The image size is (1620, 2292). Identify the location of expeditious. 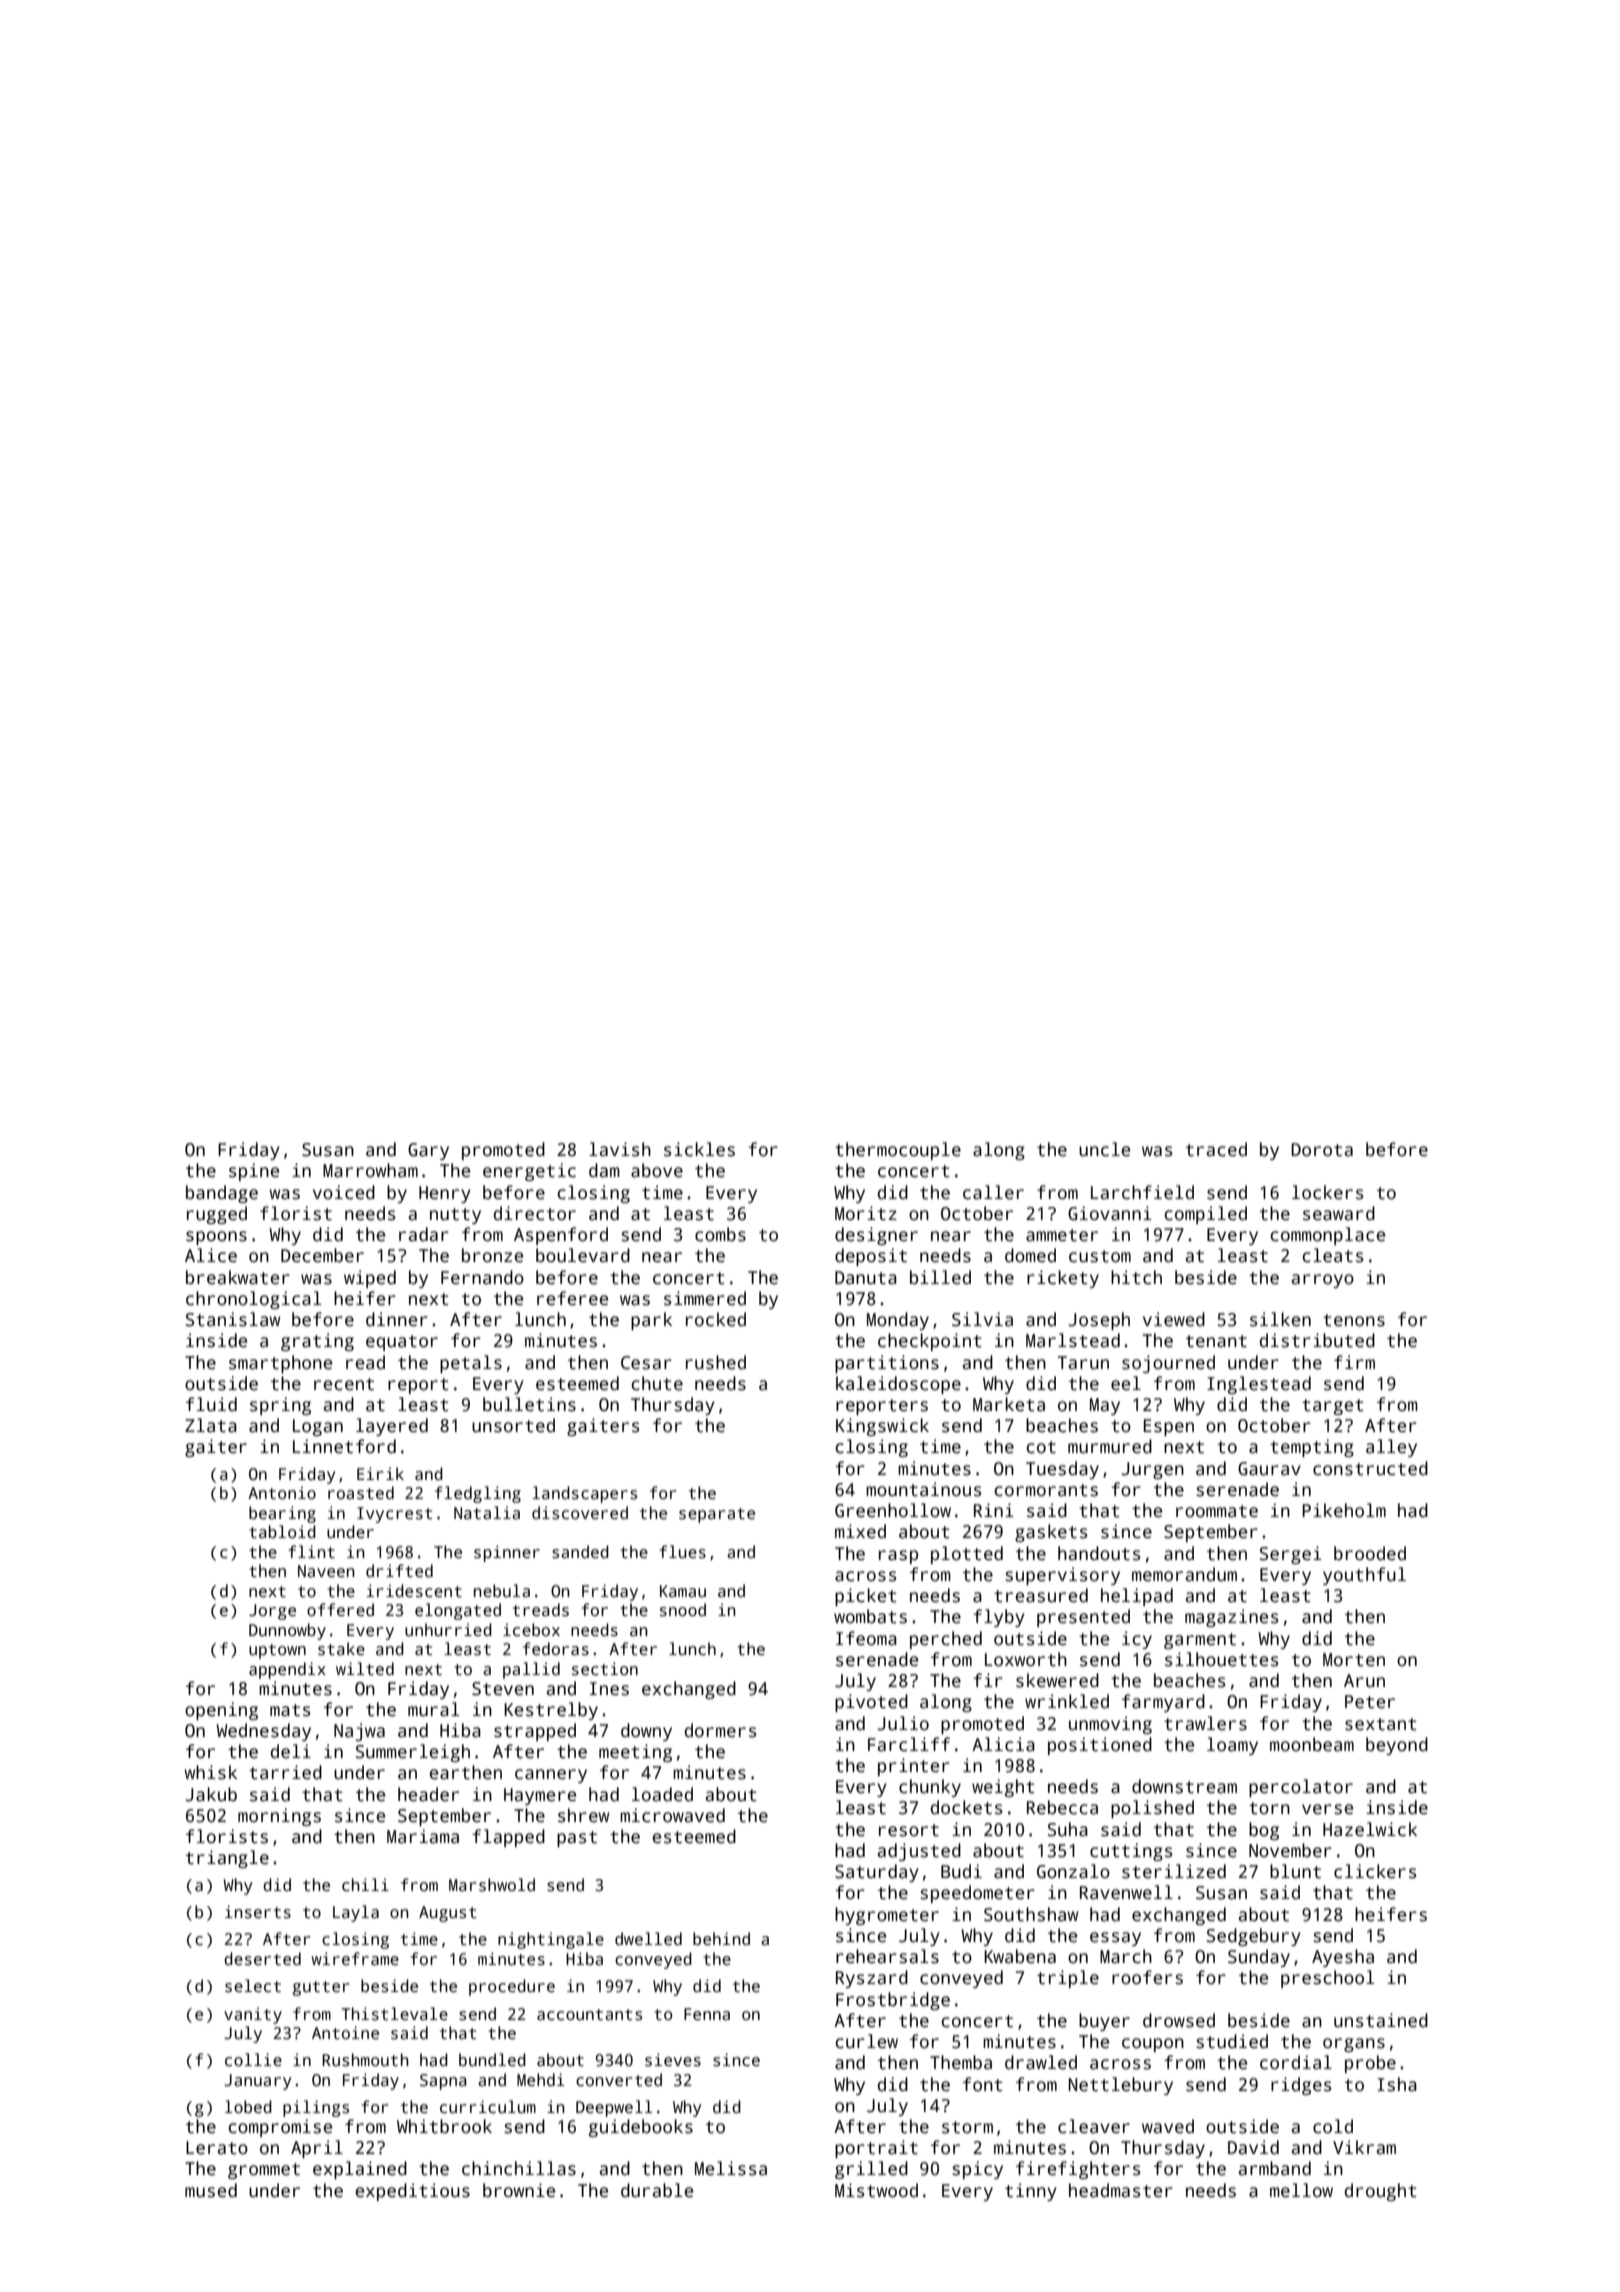
(412, 2192).
